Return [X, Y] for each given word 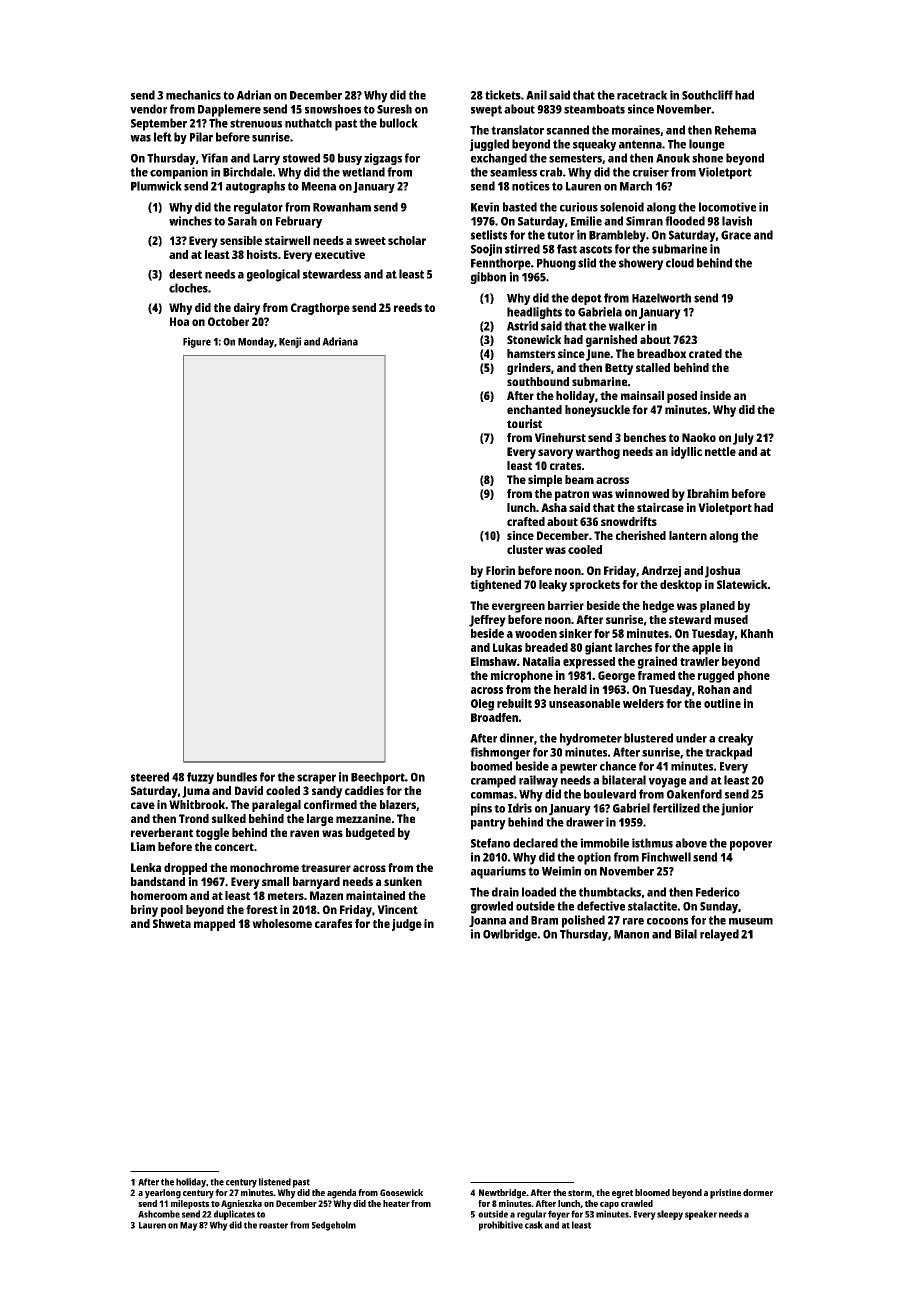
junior [737, 809]
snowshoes [333, 109]
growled [492, 907]
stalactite [652, 906]
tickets [503, 95]
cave [143, 805]
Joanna [487, 921]
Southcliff [707, 95]
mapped [214, 925]
